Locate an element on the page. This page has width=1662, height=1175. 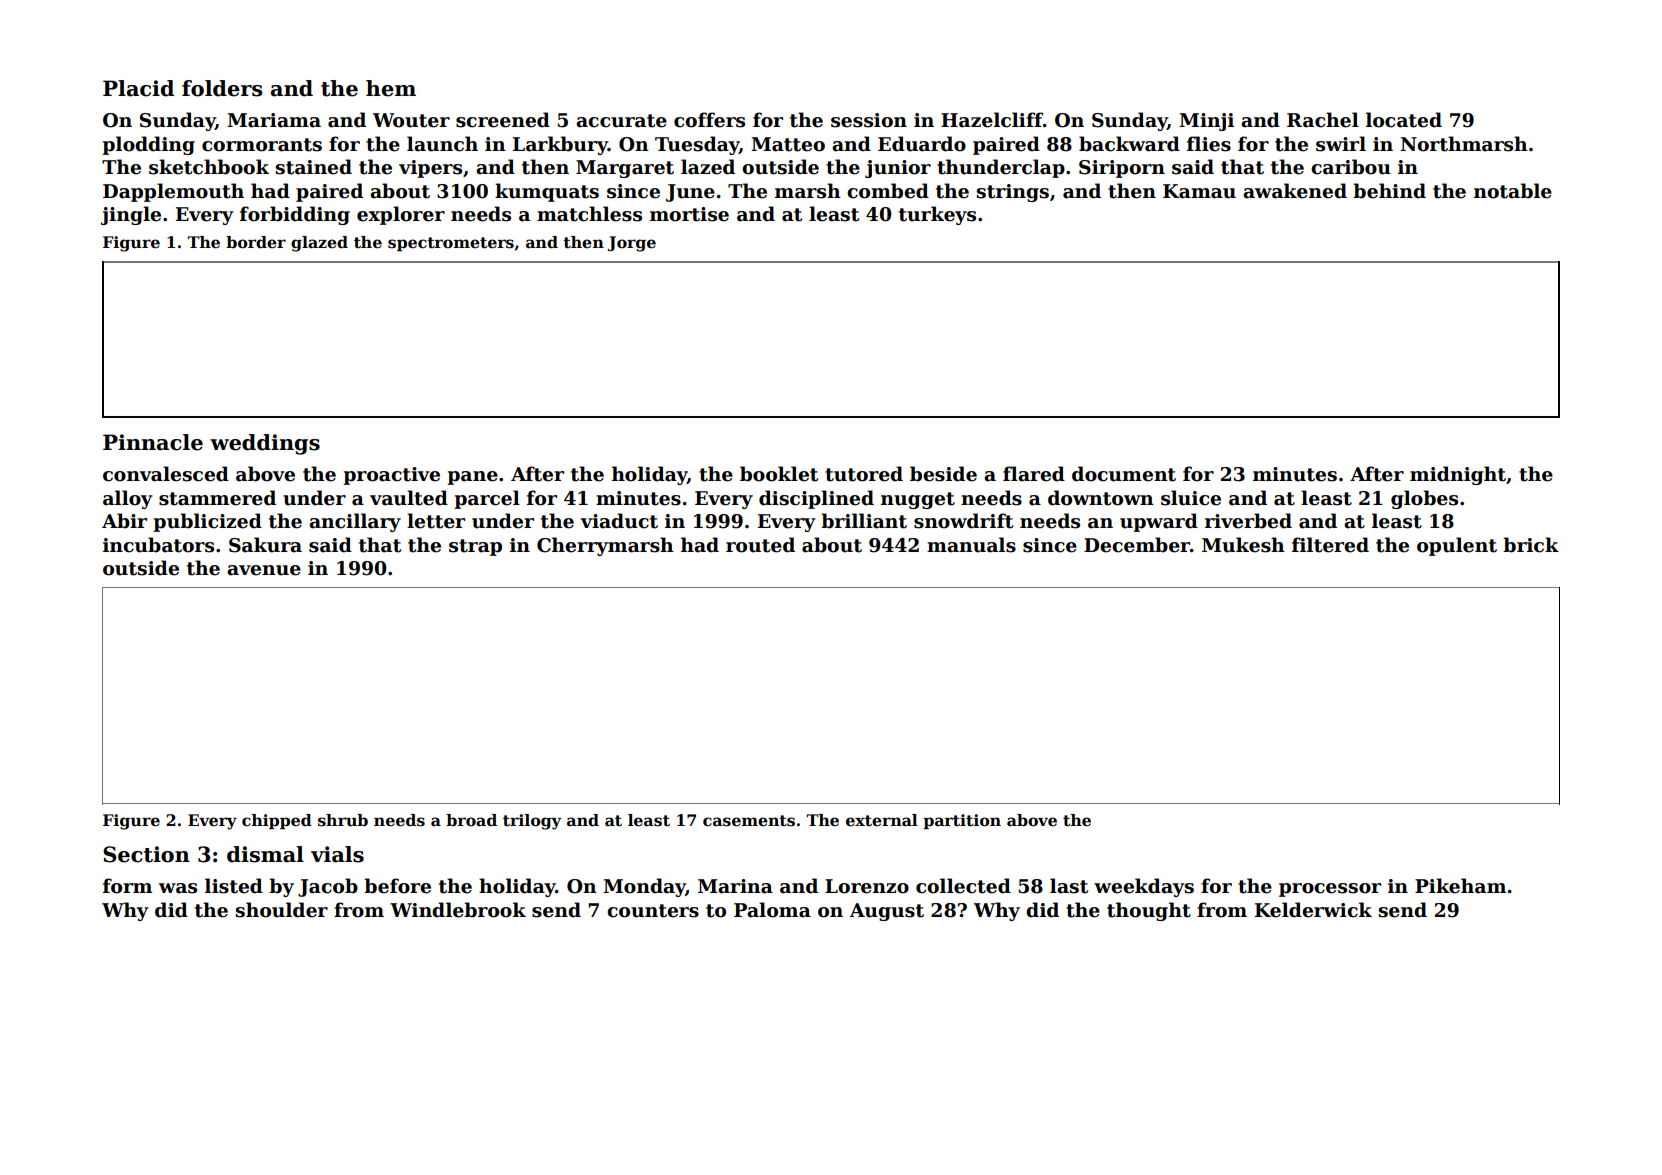
awakened is located at coordinates (1295, 191).
